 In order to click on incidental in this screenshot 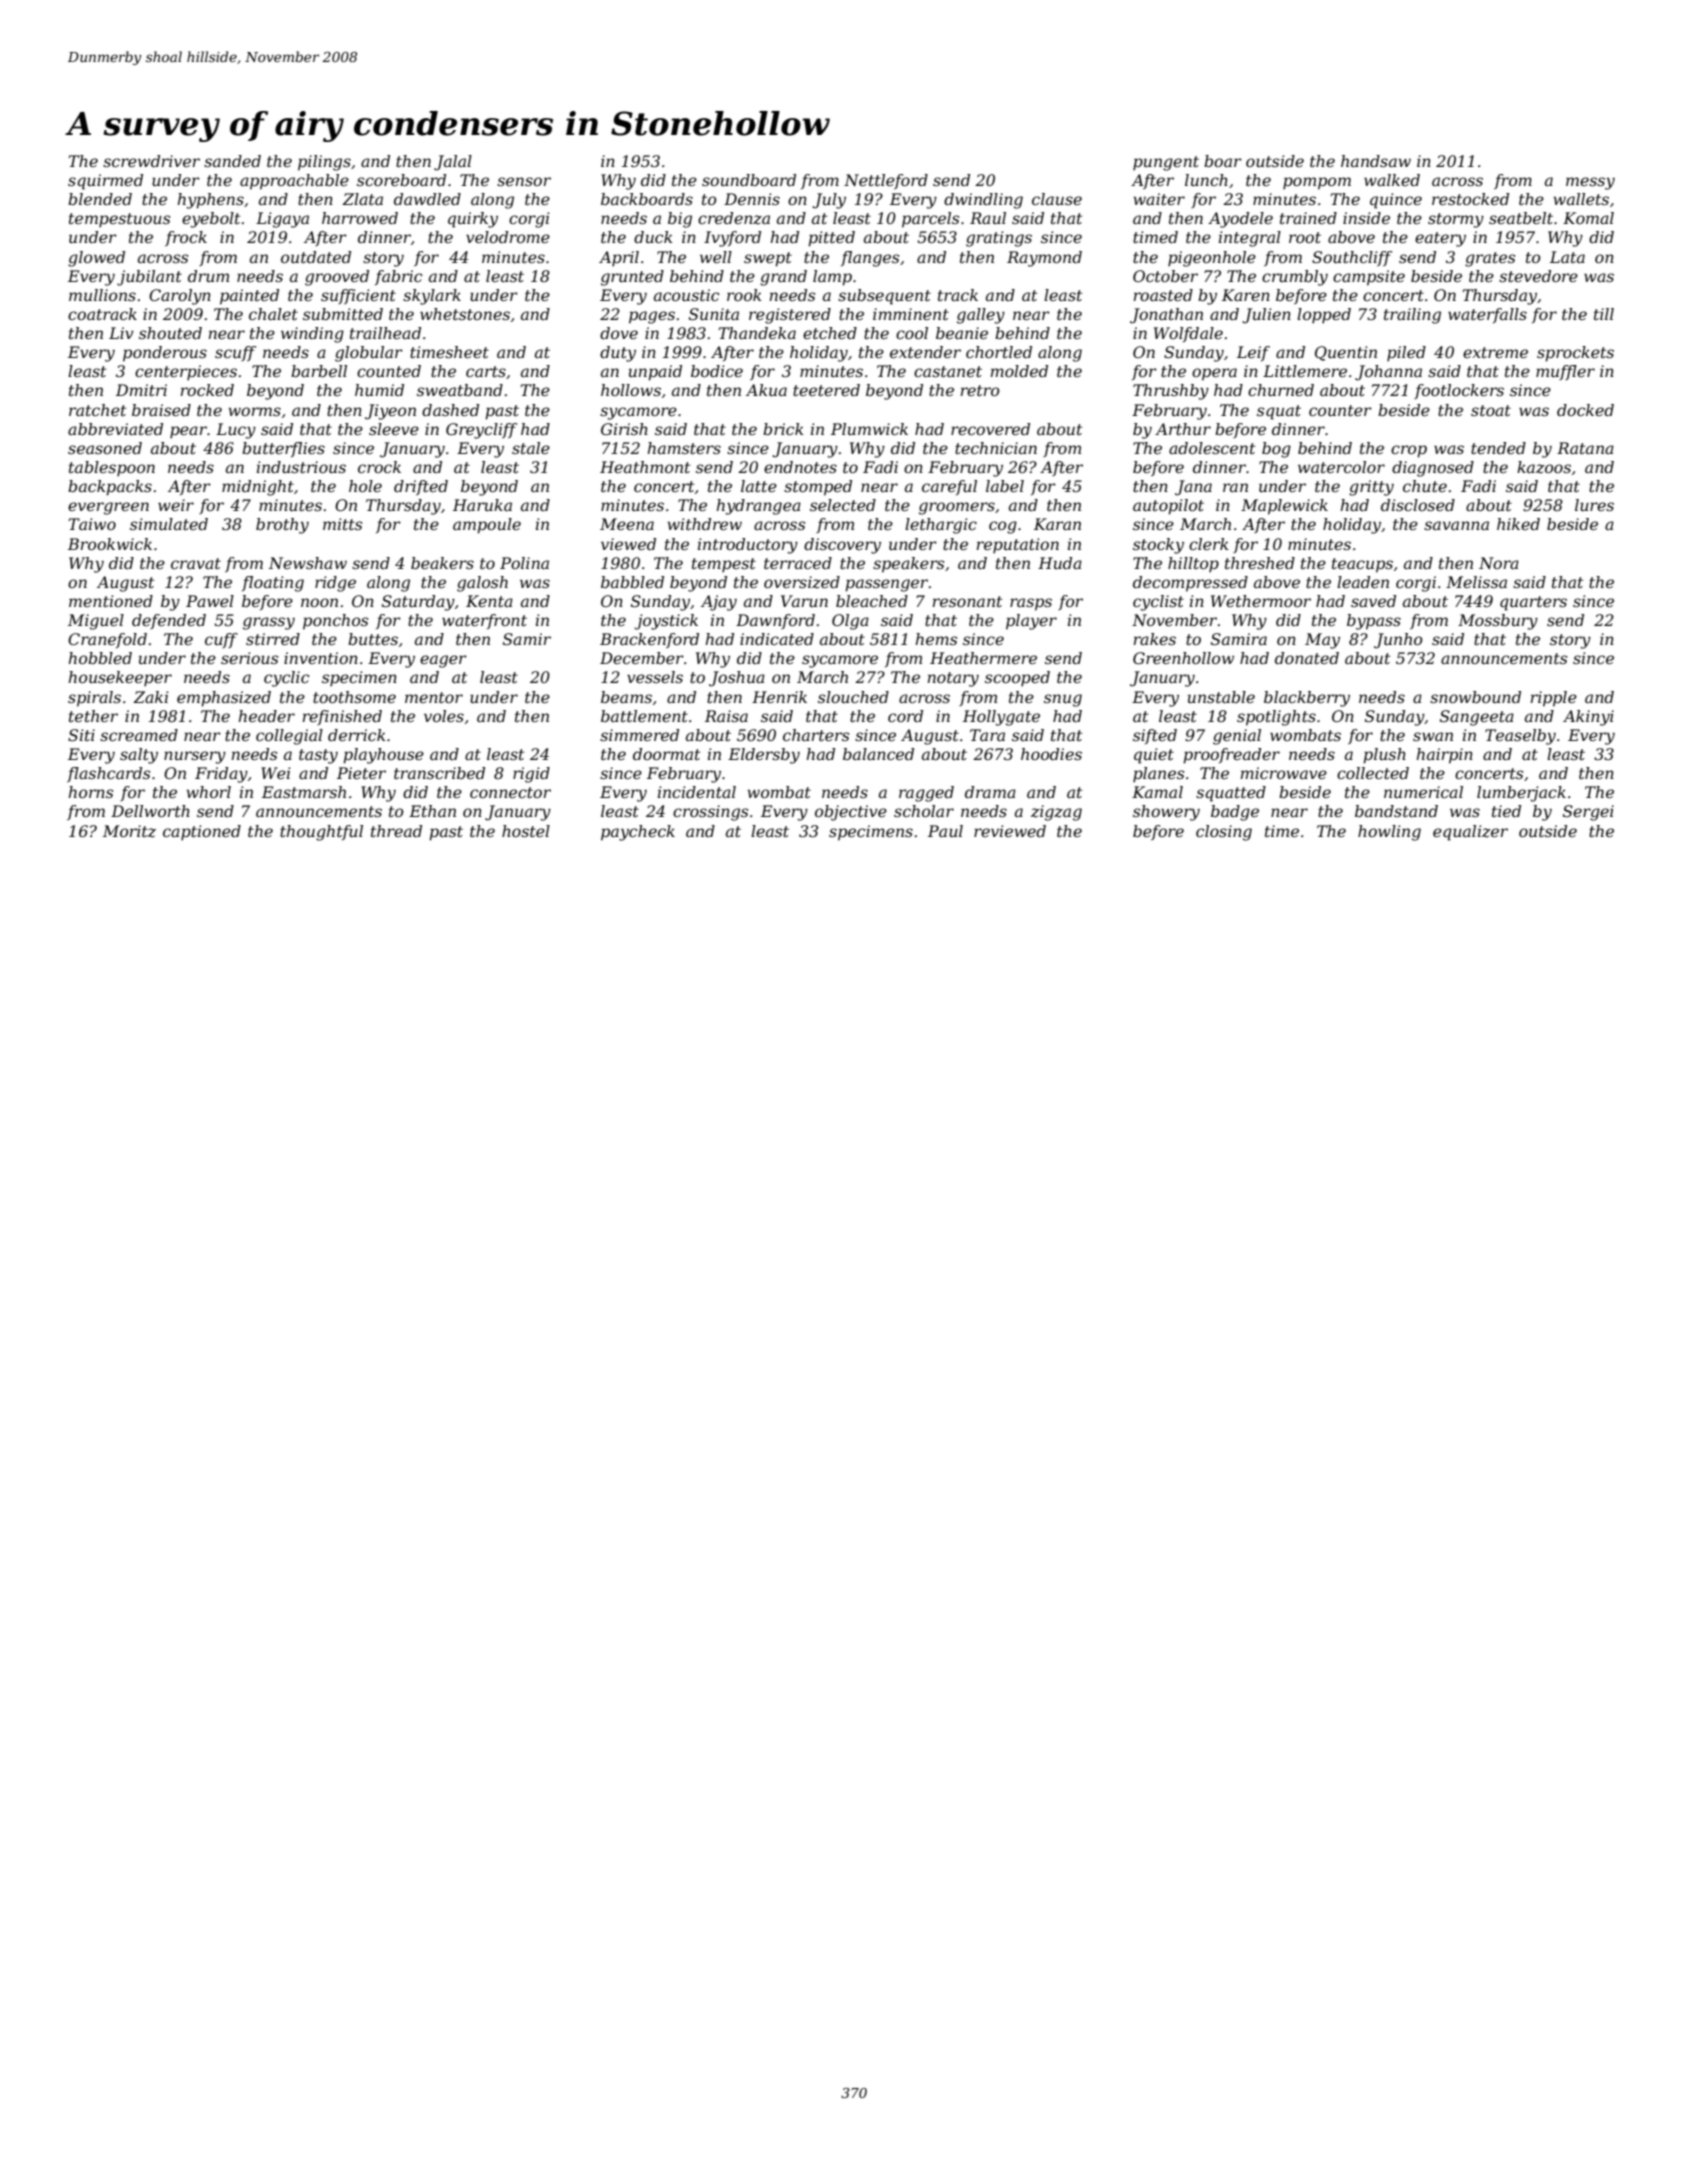, I will do `click(697, 792)`.
